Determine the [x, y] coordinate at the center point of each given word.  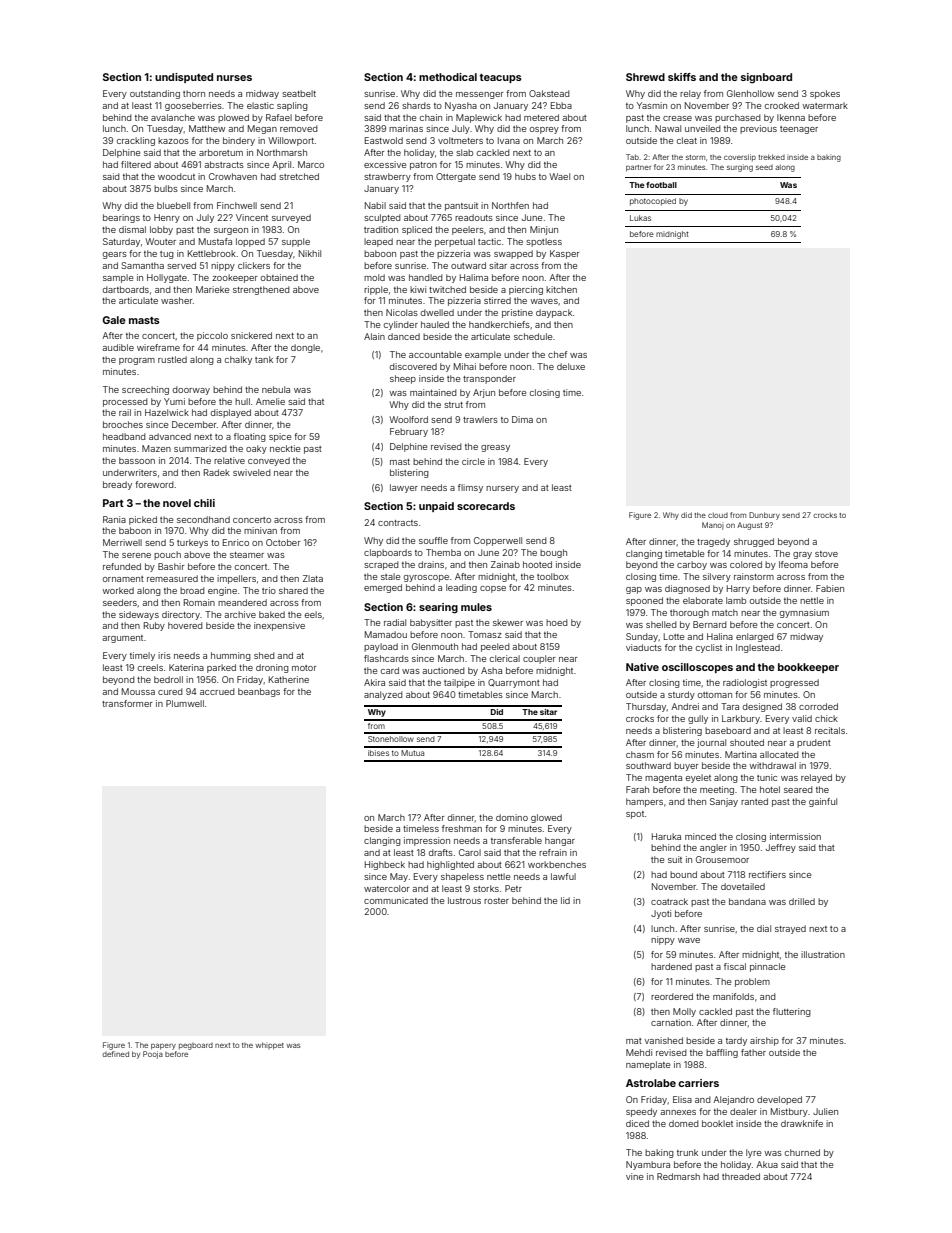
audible [118, 347]
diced [637, 1123]
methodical [448, 77]
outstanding [155, 94]
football [661, 185]
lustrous [464, 900]
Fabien [830, 588]
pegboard [196, 1046]
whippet [270, 1046]
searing [438, 608]
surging [740, 168]
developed [779, 1100]
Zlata [313, 578]
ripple [376, 290]
